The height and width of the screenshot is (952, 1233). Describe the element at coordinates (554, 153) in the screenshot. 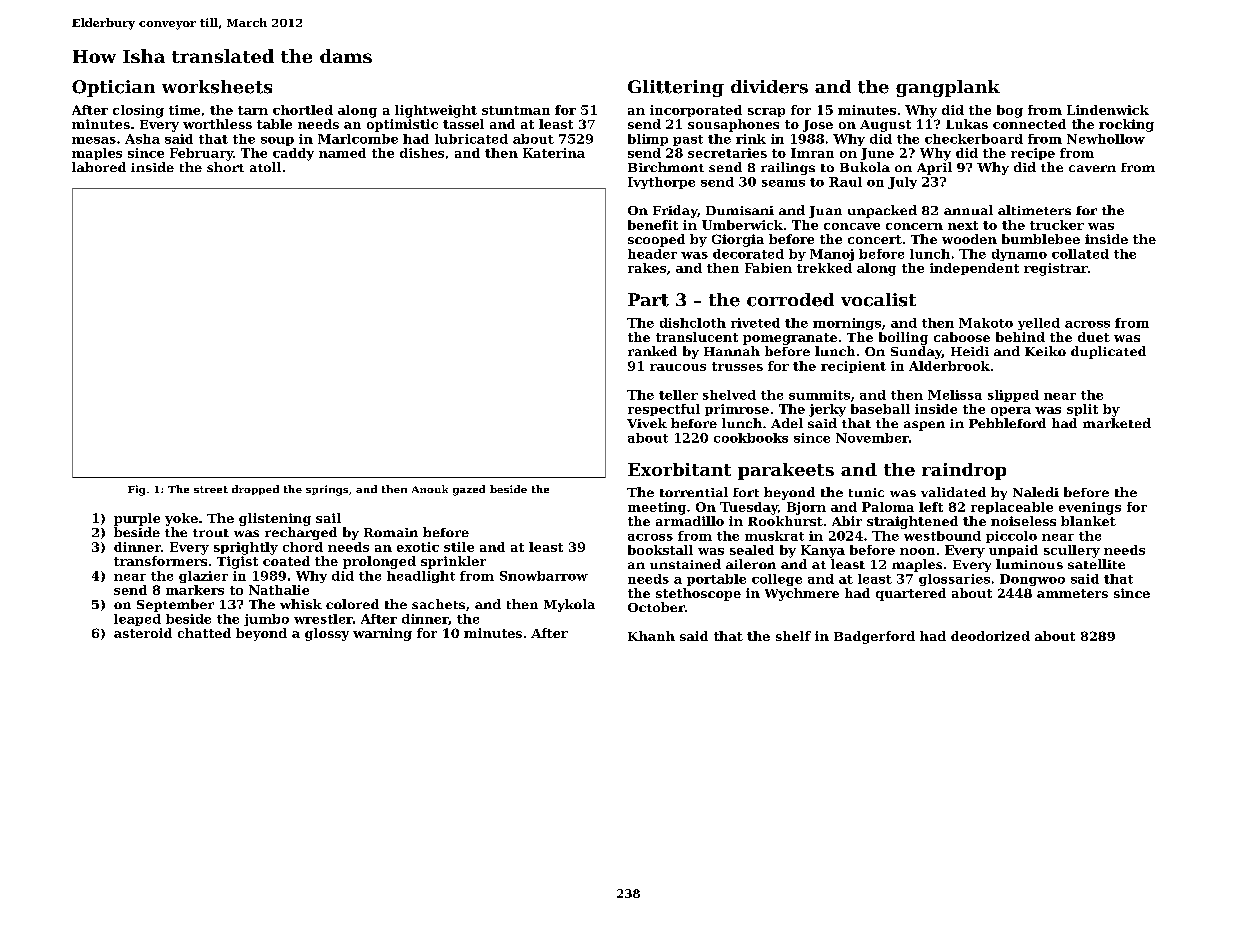

I see `Katerina` at that location.
